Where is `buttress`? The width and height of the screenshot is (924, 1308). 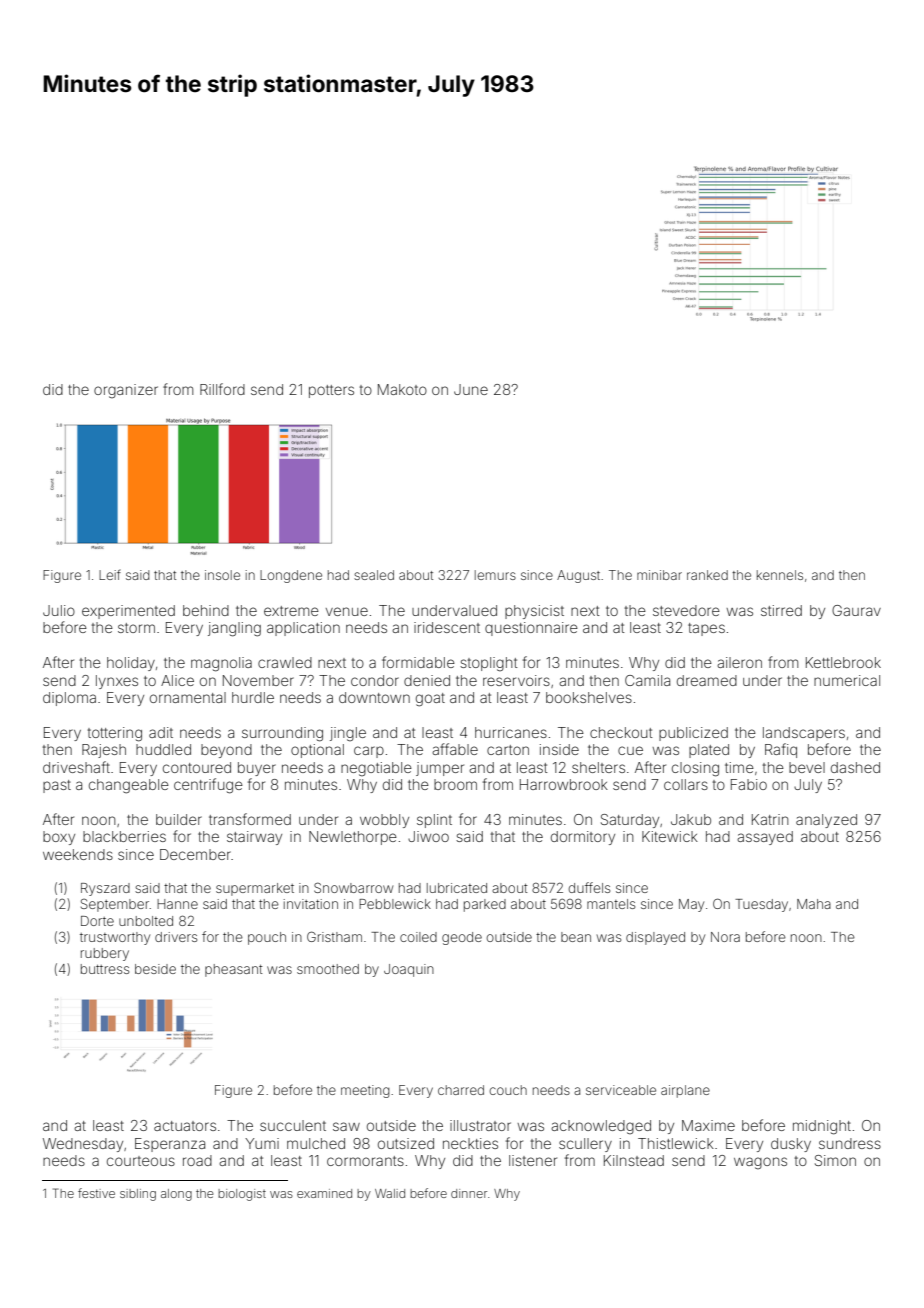 buttress is located at coordinates (105, 969).
